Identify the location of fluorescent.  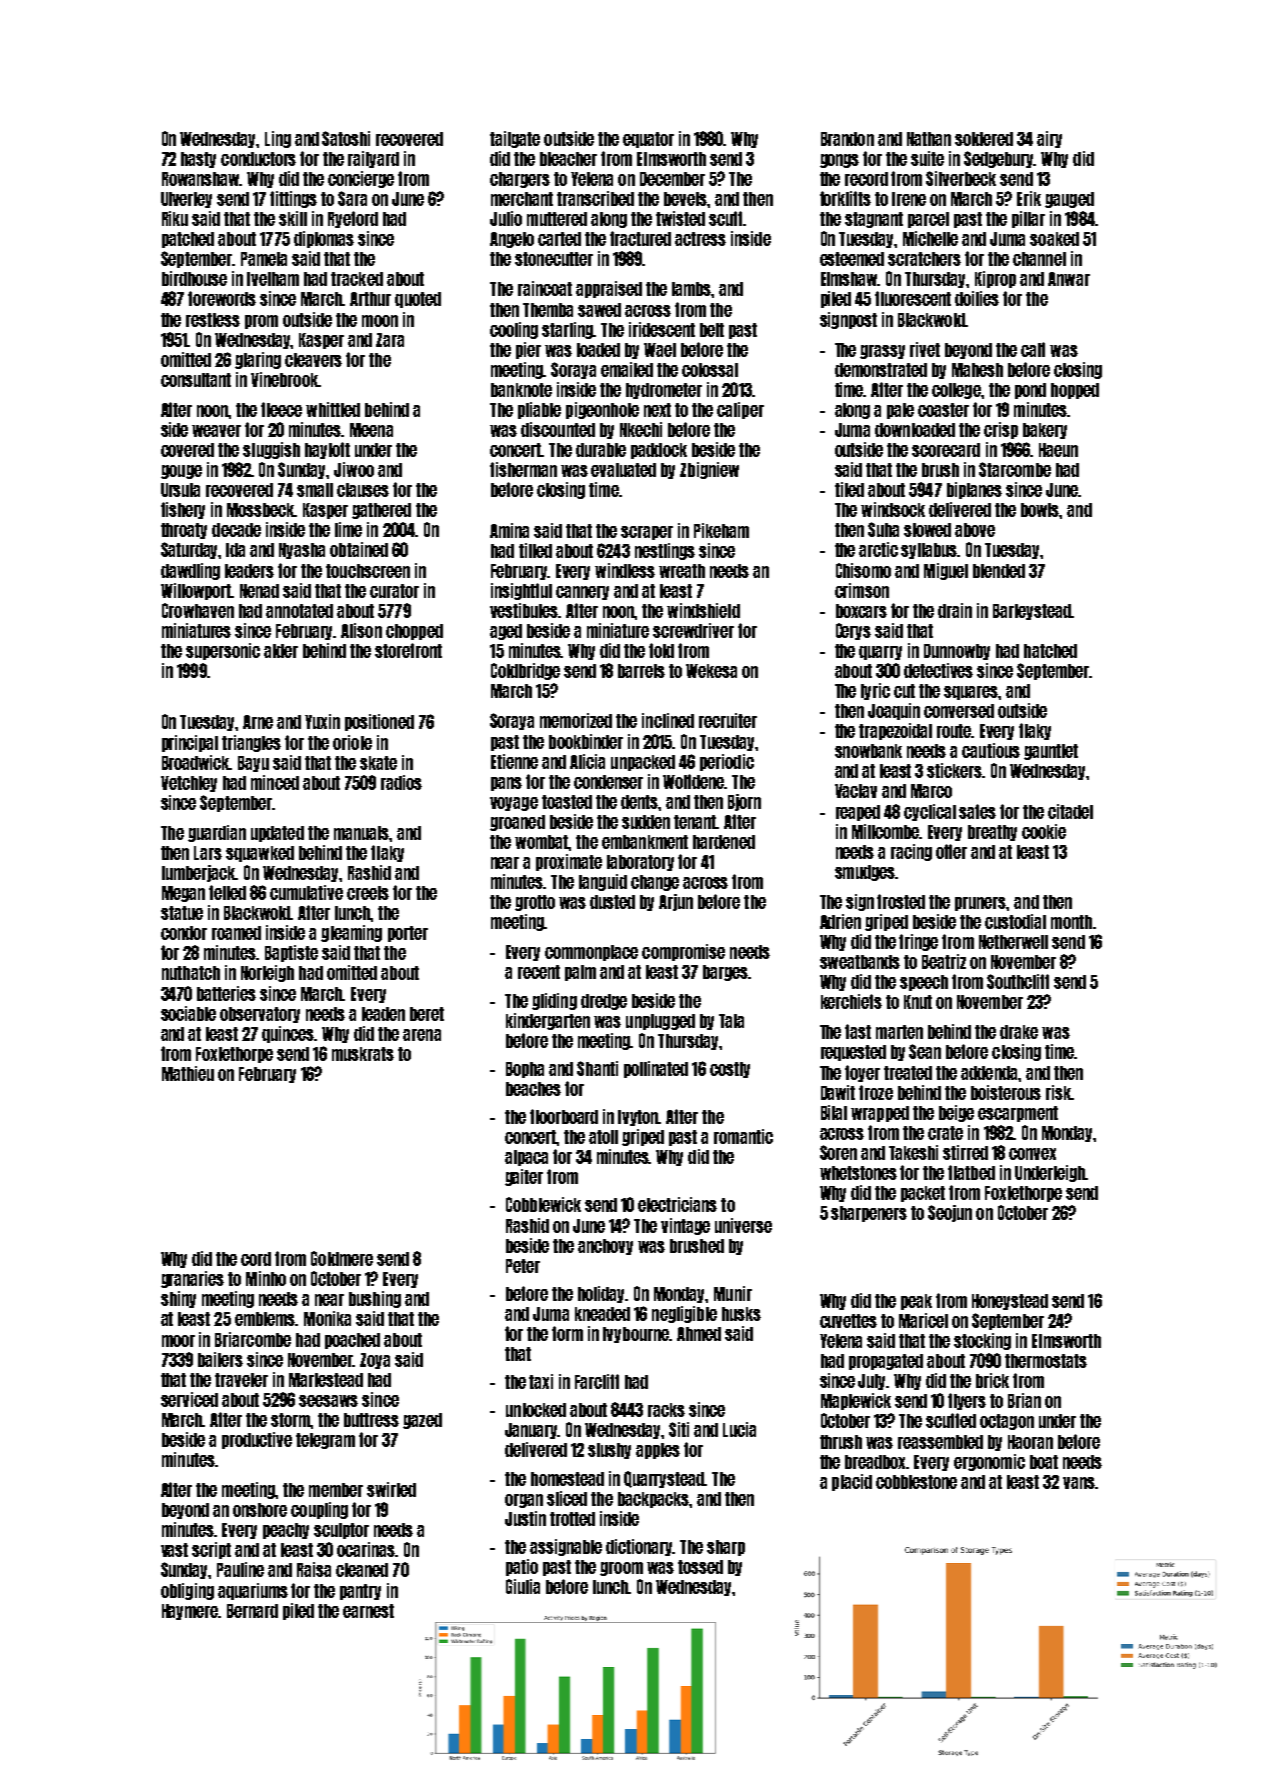
(913, 298).
